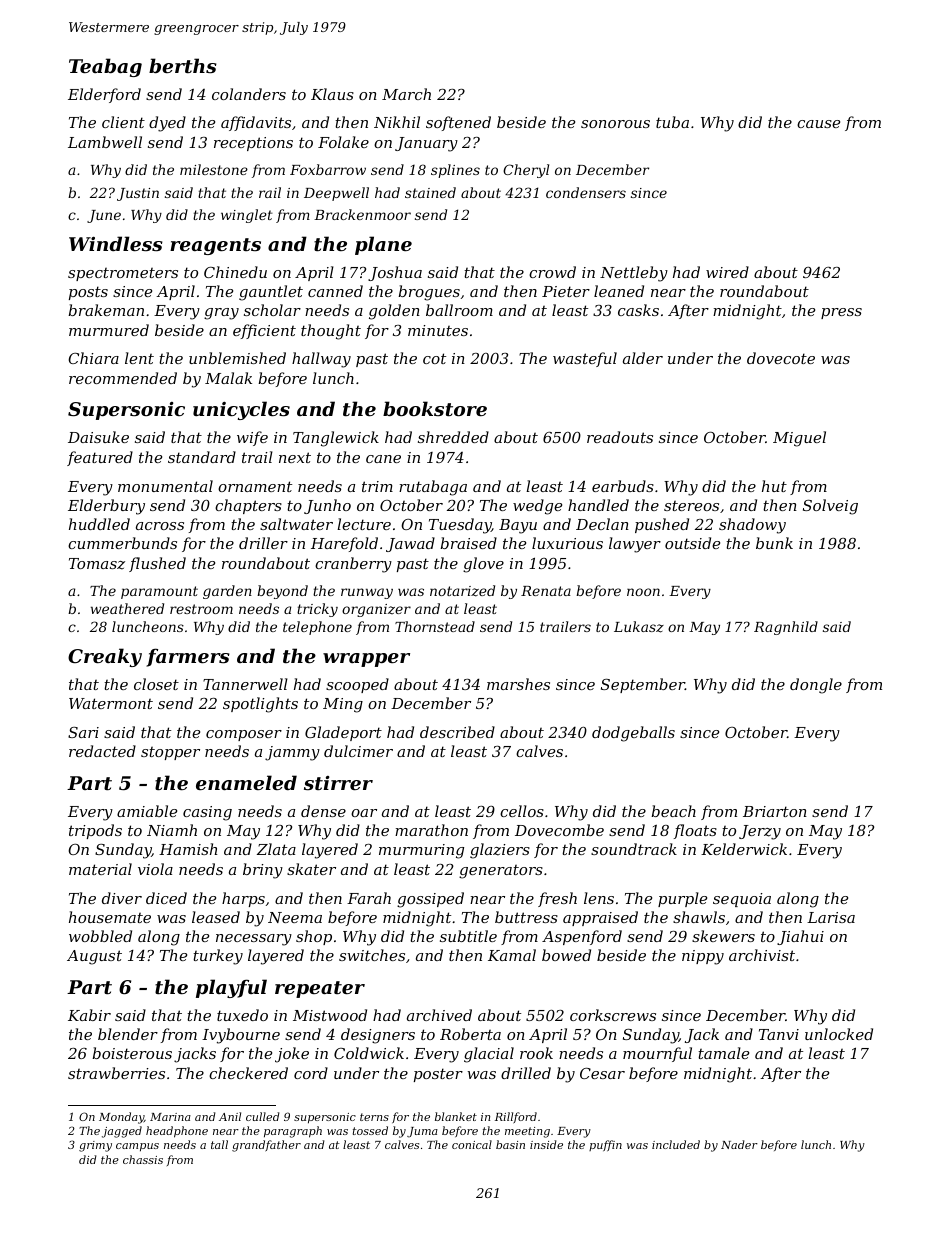  Describe the element at coordinates (183, 66) in the screenshot. I see `berths` at that location.
